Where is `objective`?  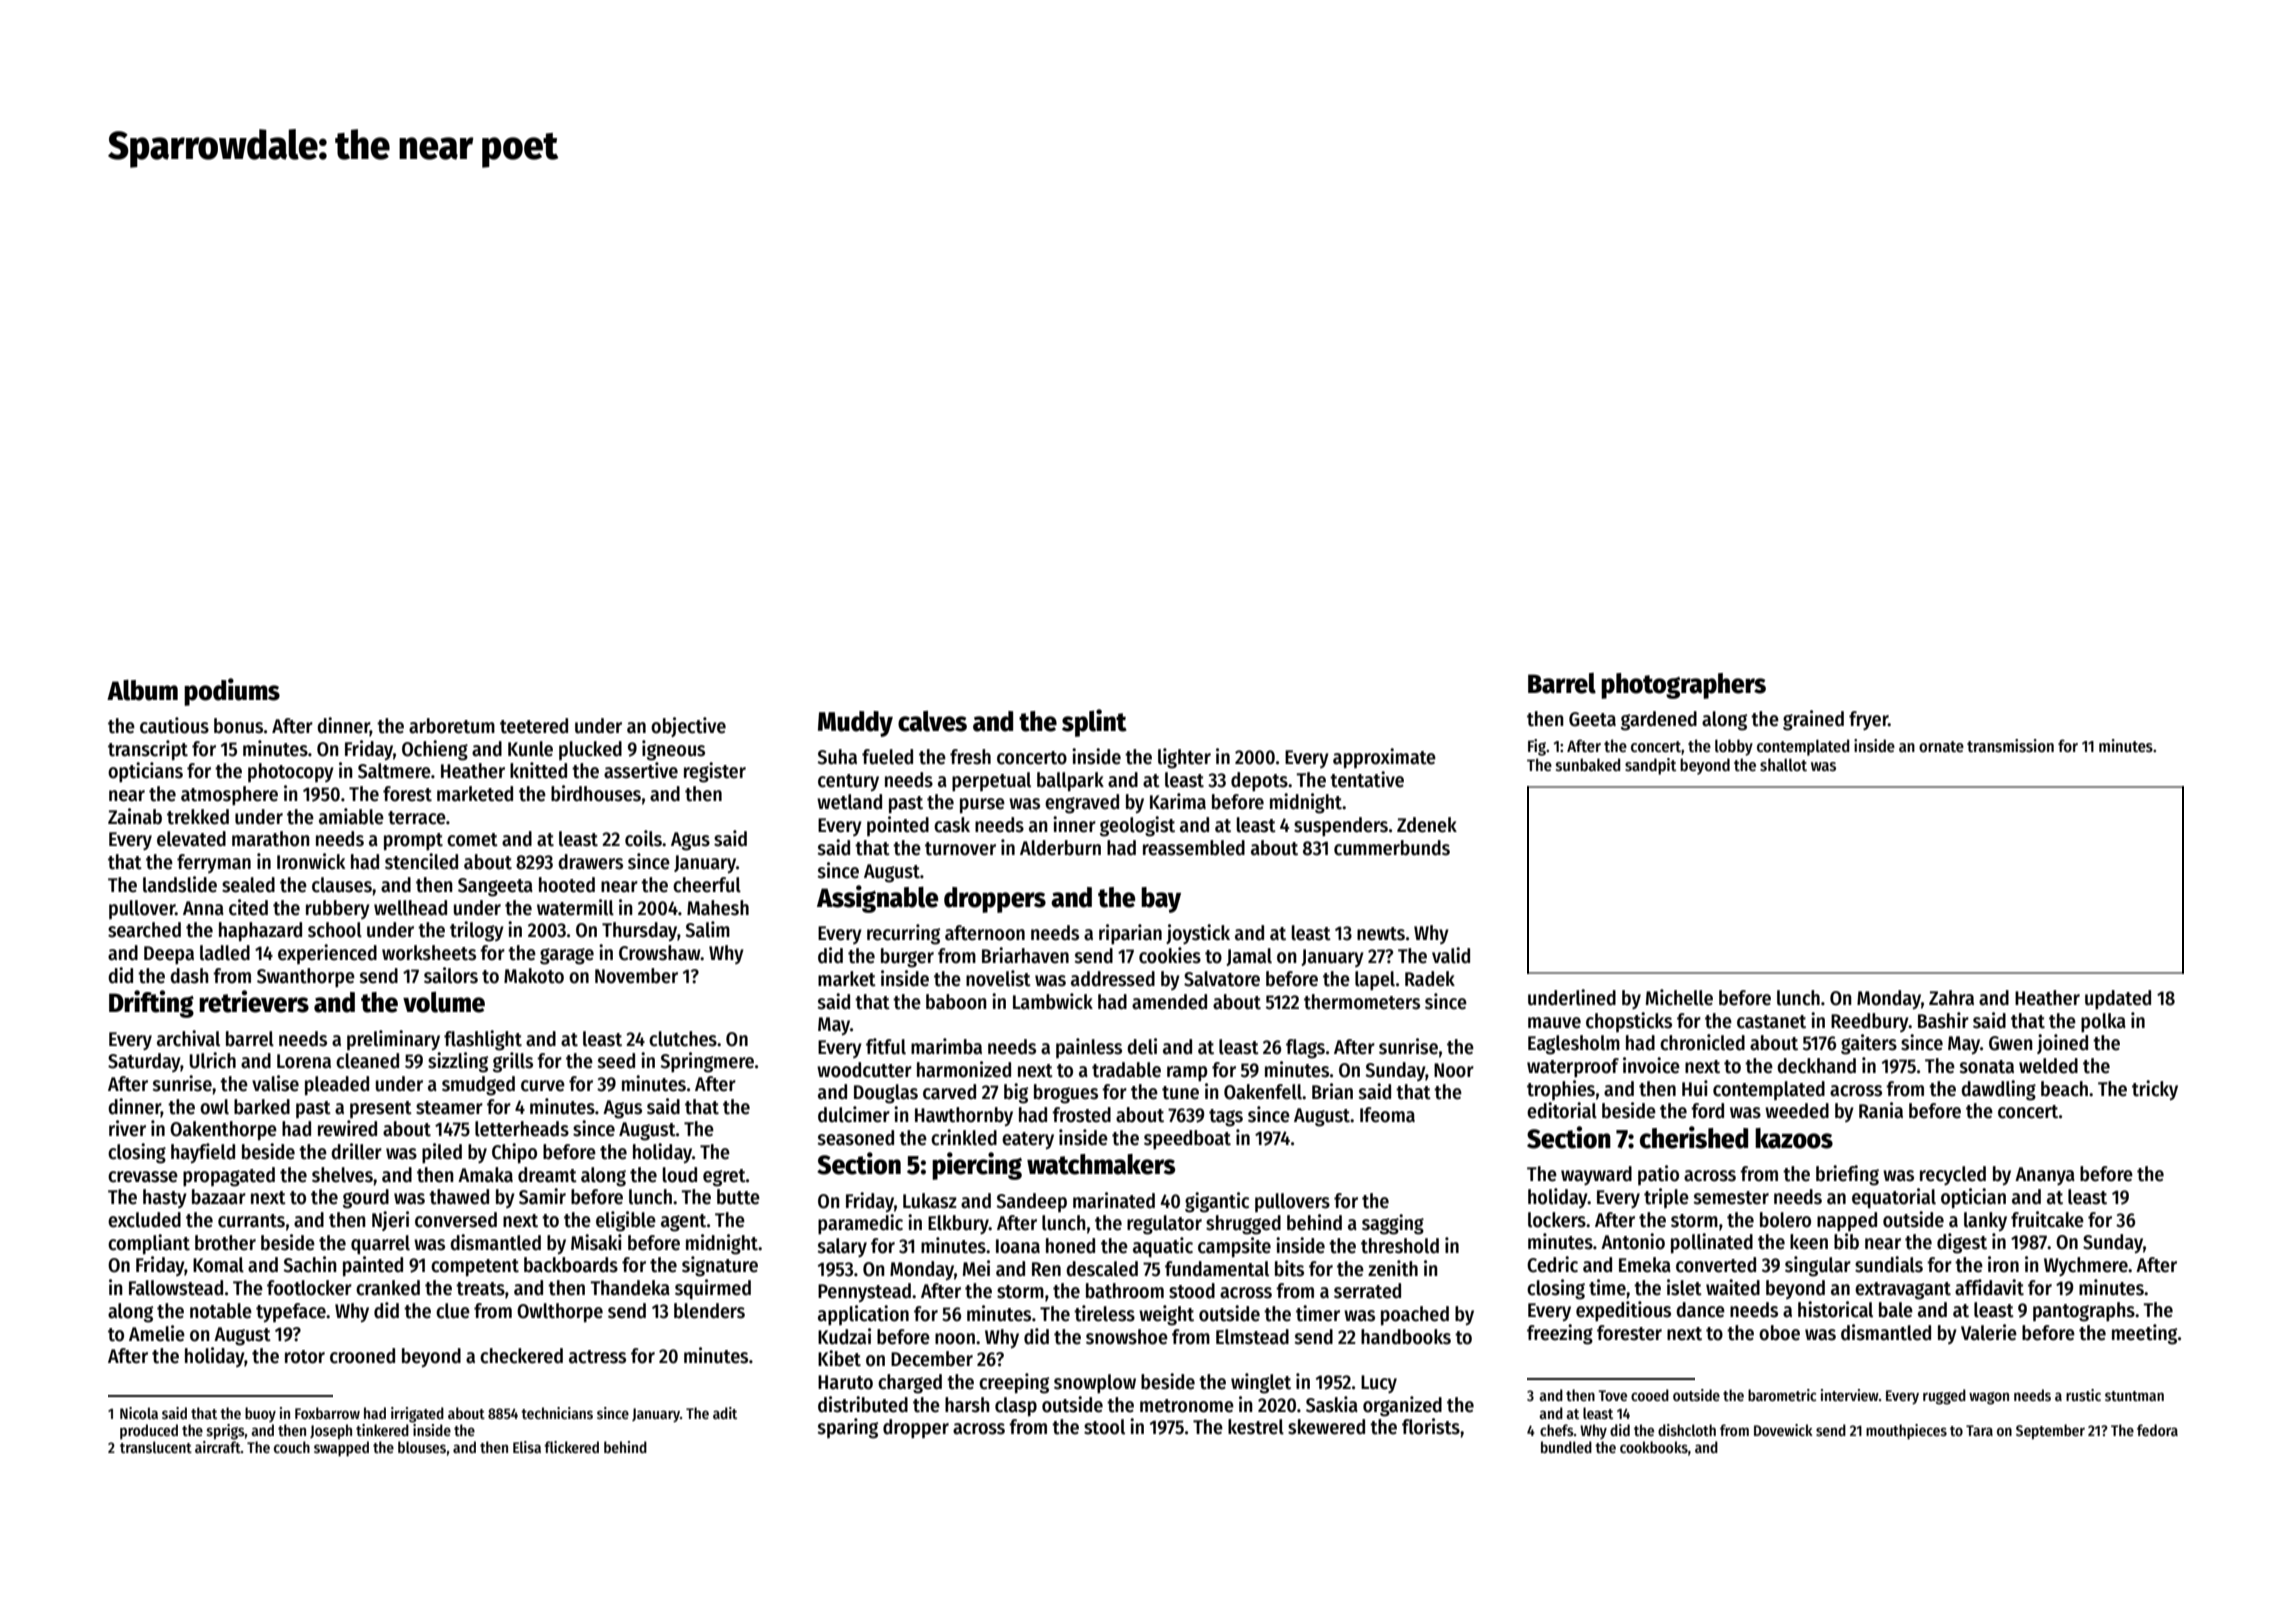 objective is located at coordinates (688, 727).
